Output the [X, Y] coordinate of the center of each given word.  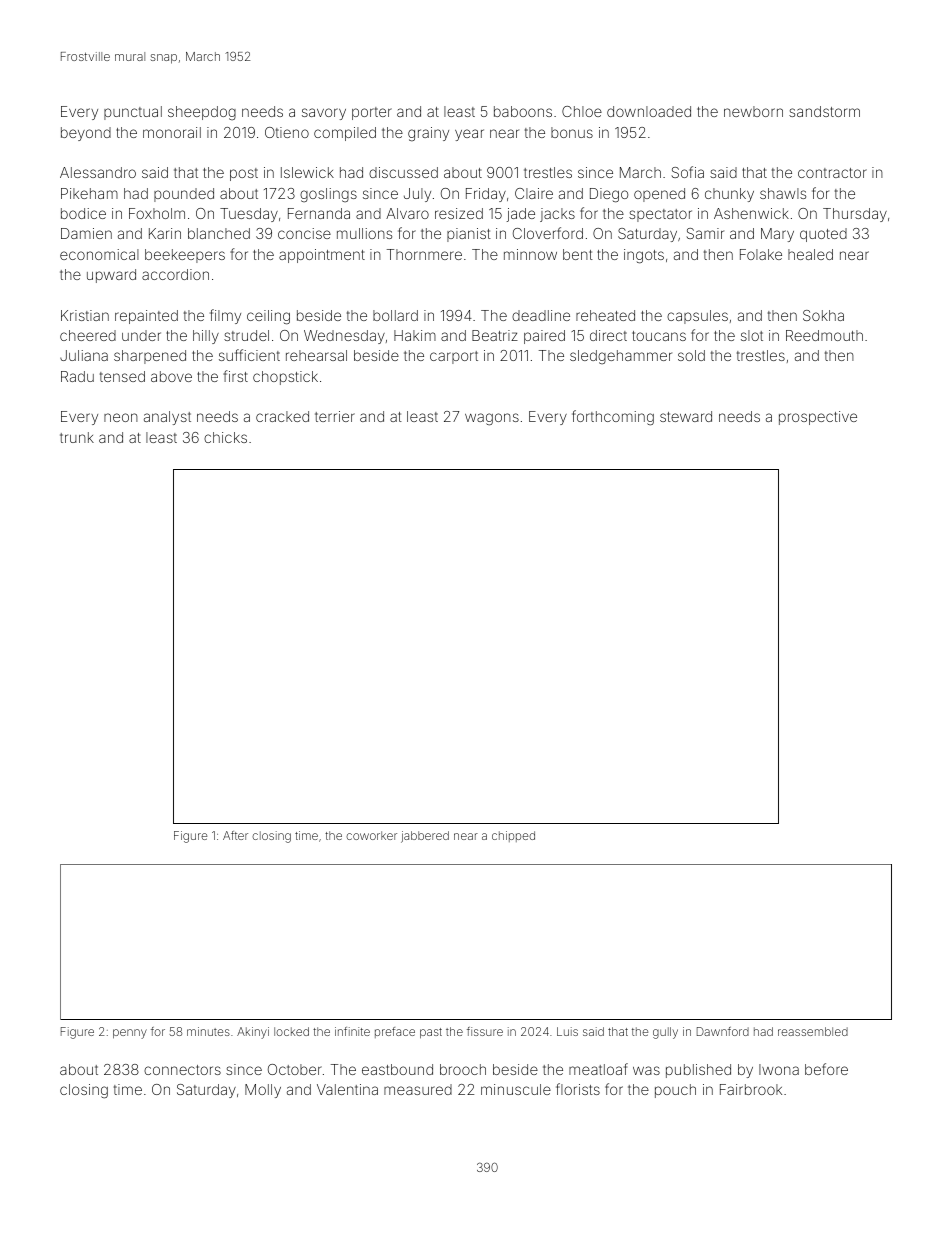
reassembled [813, 1031]
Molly [263, 1091]
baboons [523, 111]
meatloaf [598, 1069]
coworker [371, 835]
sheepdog [202, 113]
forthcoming [613, 418]
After [235, 835]
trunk [77, 437]
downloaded [649, 111]
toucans [659, 336]
